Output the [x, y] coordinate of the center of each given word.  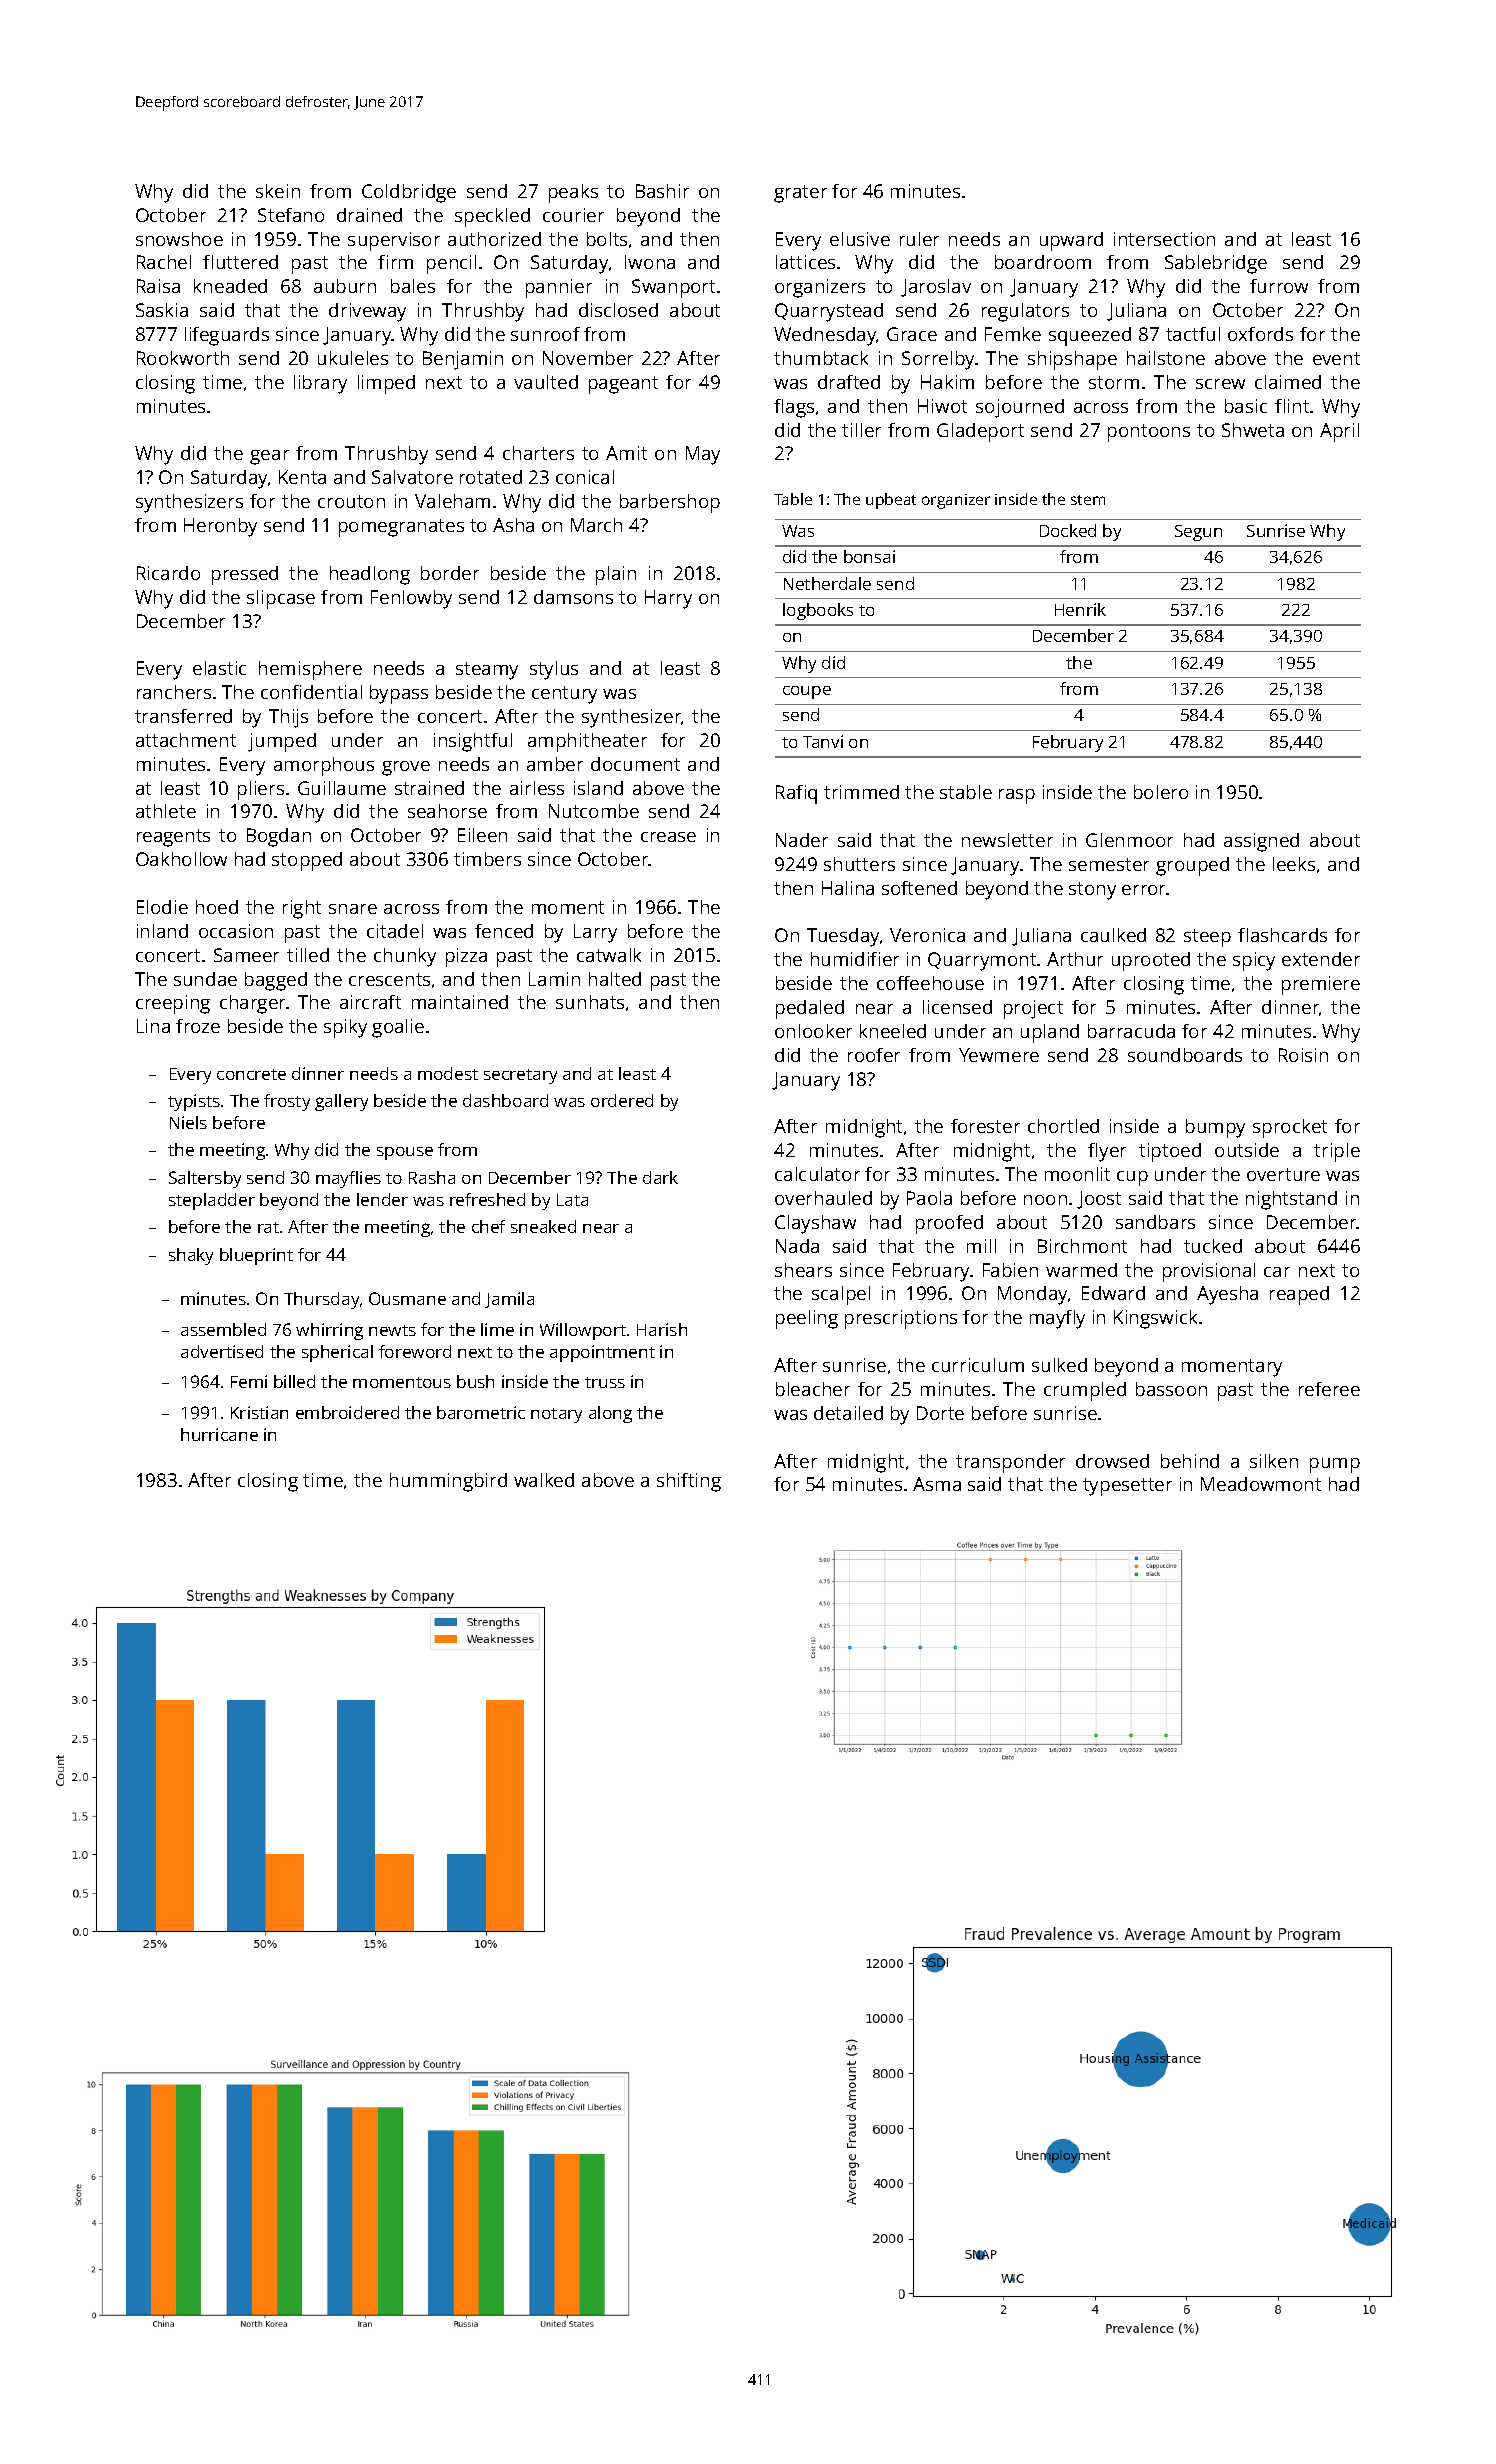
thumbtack [821, 358]
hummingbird [448, 1482]
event [1336, 358]
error [1144, 890]
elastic [219, 668]
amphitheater [587, 742]
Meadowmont [1261, 1484]
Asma [937, 1484]
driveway [367, 312]
